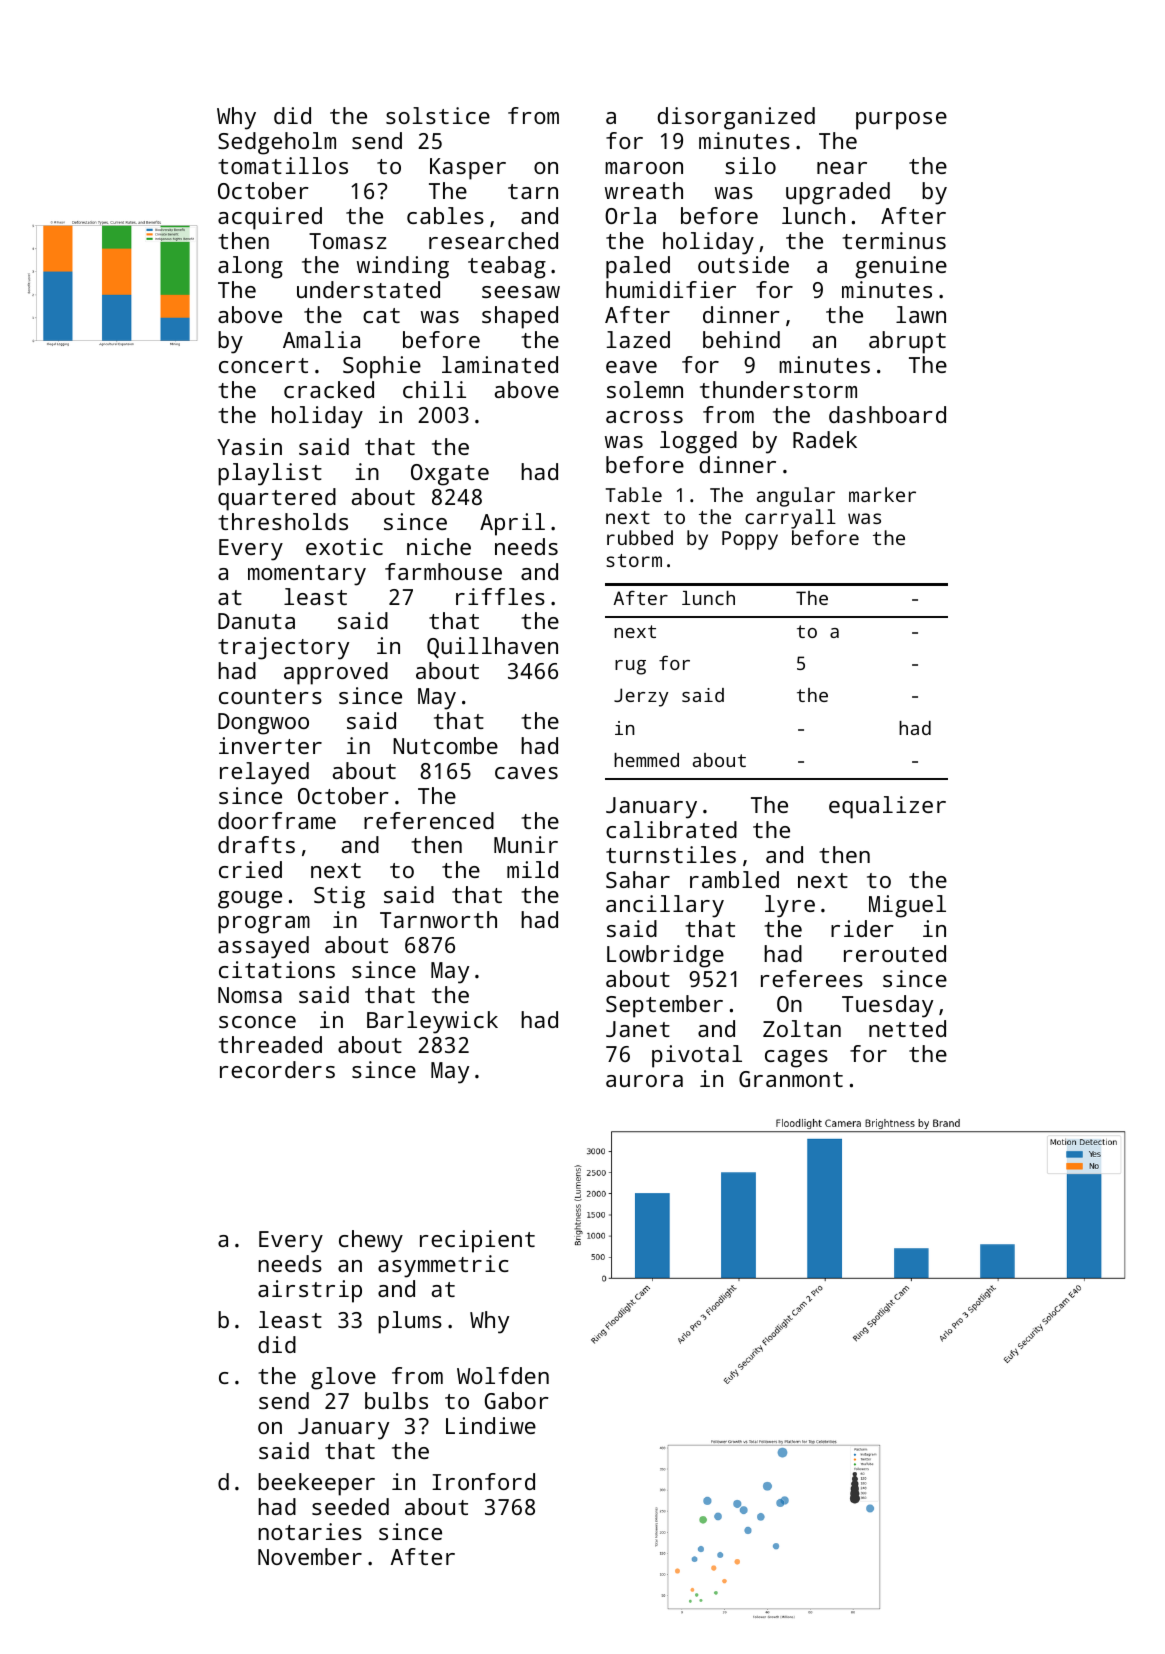 This screenshot has width=1165, height=1654. What do you see at coordinates (882, 494) in the screenshot?
I see `marker` at bounding box center [882, 494].
